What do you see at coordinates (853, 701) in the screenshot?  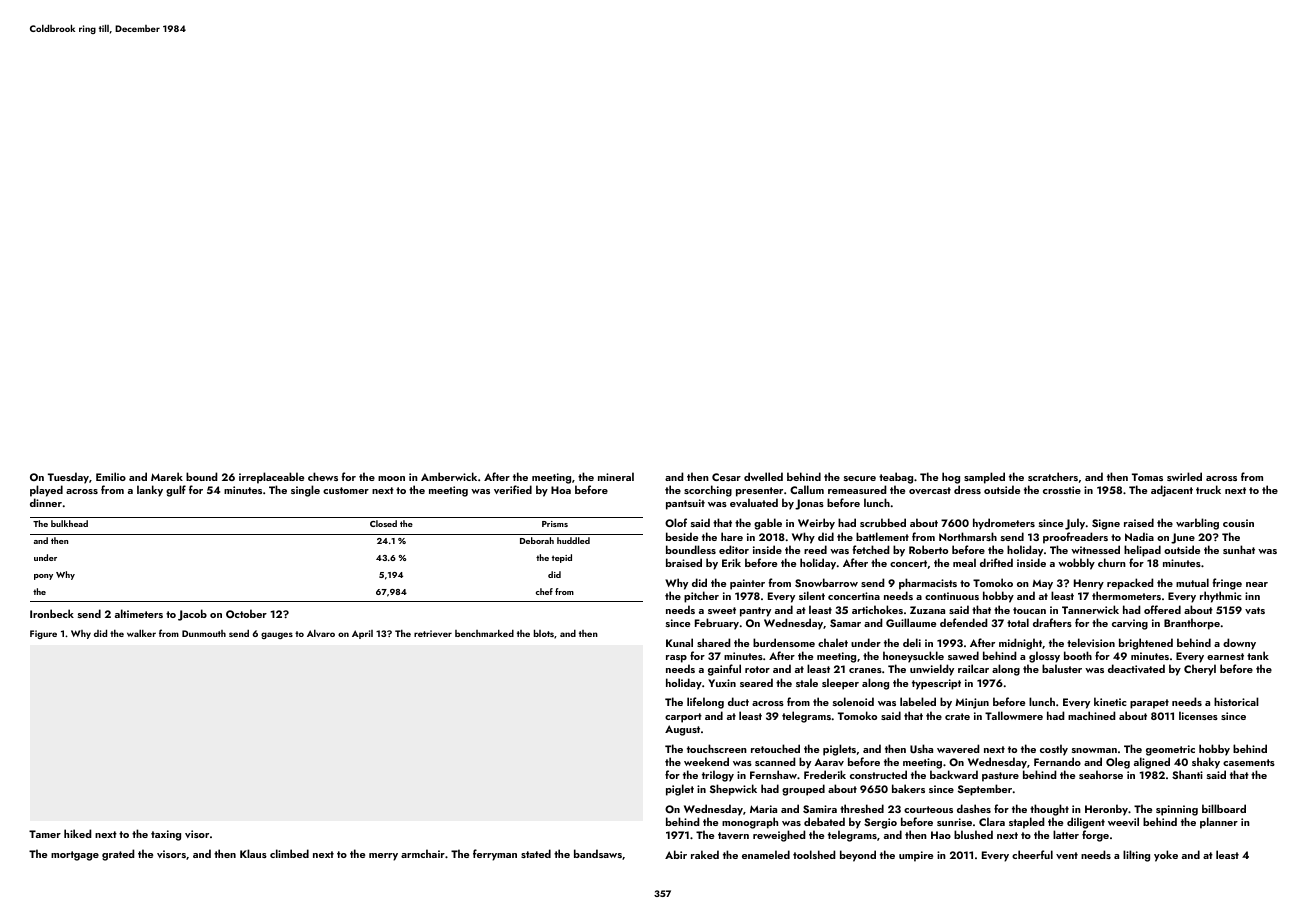 I see `solenoid` at bounding box center [853, 701].
